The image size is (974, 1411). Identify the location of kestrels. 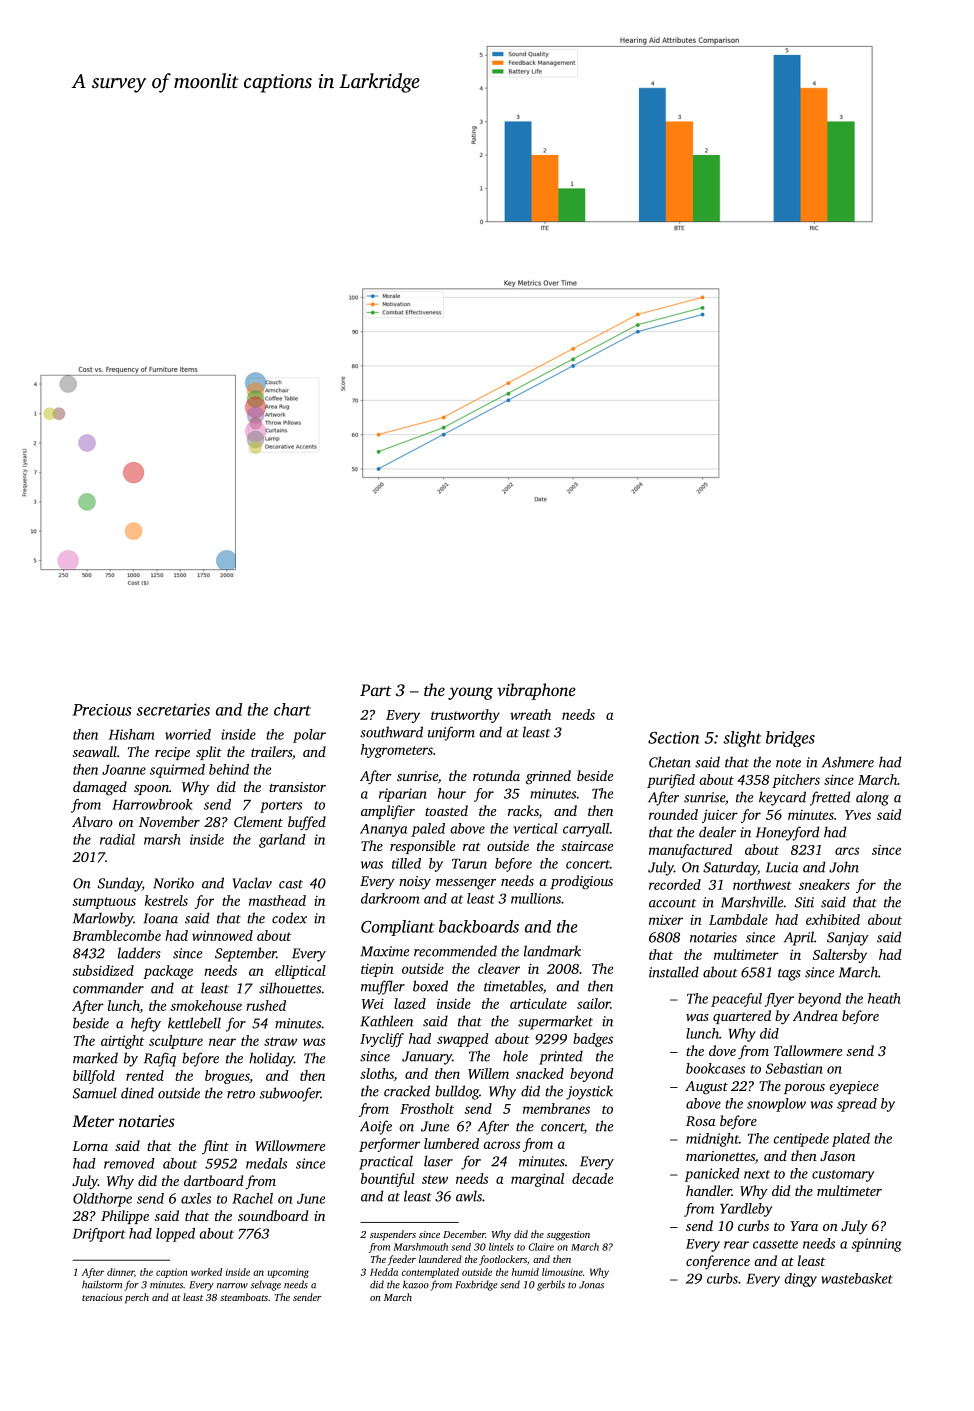
(166, 900).
